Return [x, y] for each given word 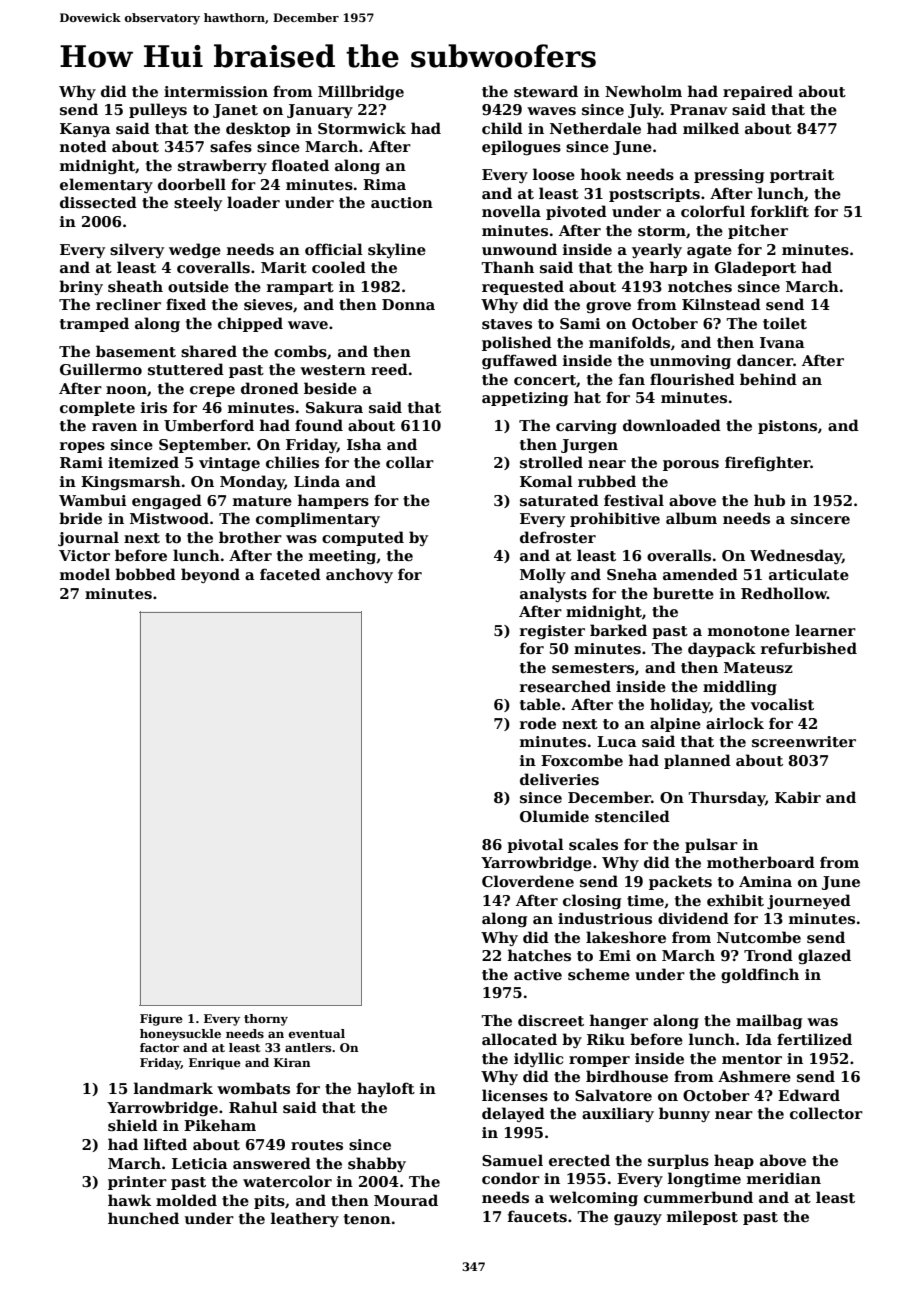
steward [546, 91]
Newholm [643, 91]
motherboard [761, 862]
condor [511, 1178]
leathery [305, 1219]
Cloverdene [528, 881]
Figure [161, 1020]
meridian [784, 1178]
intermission [216, 92]
